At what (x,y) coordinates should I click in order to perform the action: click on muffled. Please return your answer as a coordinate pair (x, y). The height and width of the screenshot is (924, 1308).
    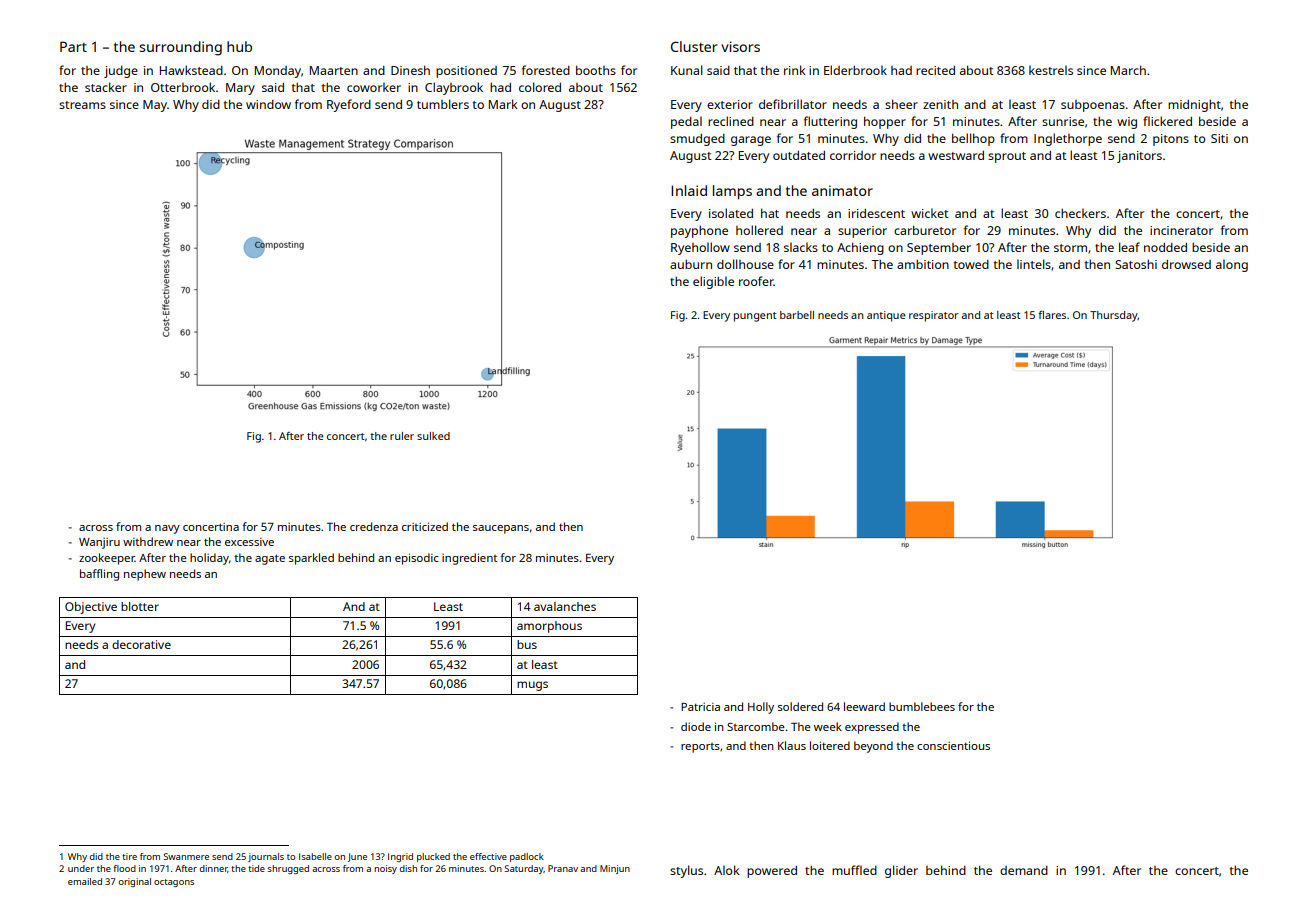
    Looking at the image, I should click on (854, 870).
